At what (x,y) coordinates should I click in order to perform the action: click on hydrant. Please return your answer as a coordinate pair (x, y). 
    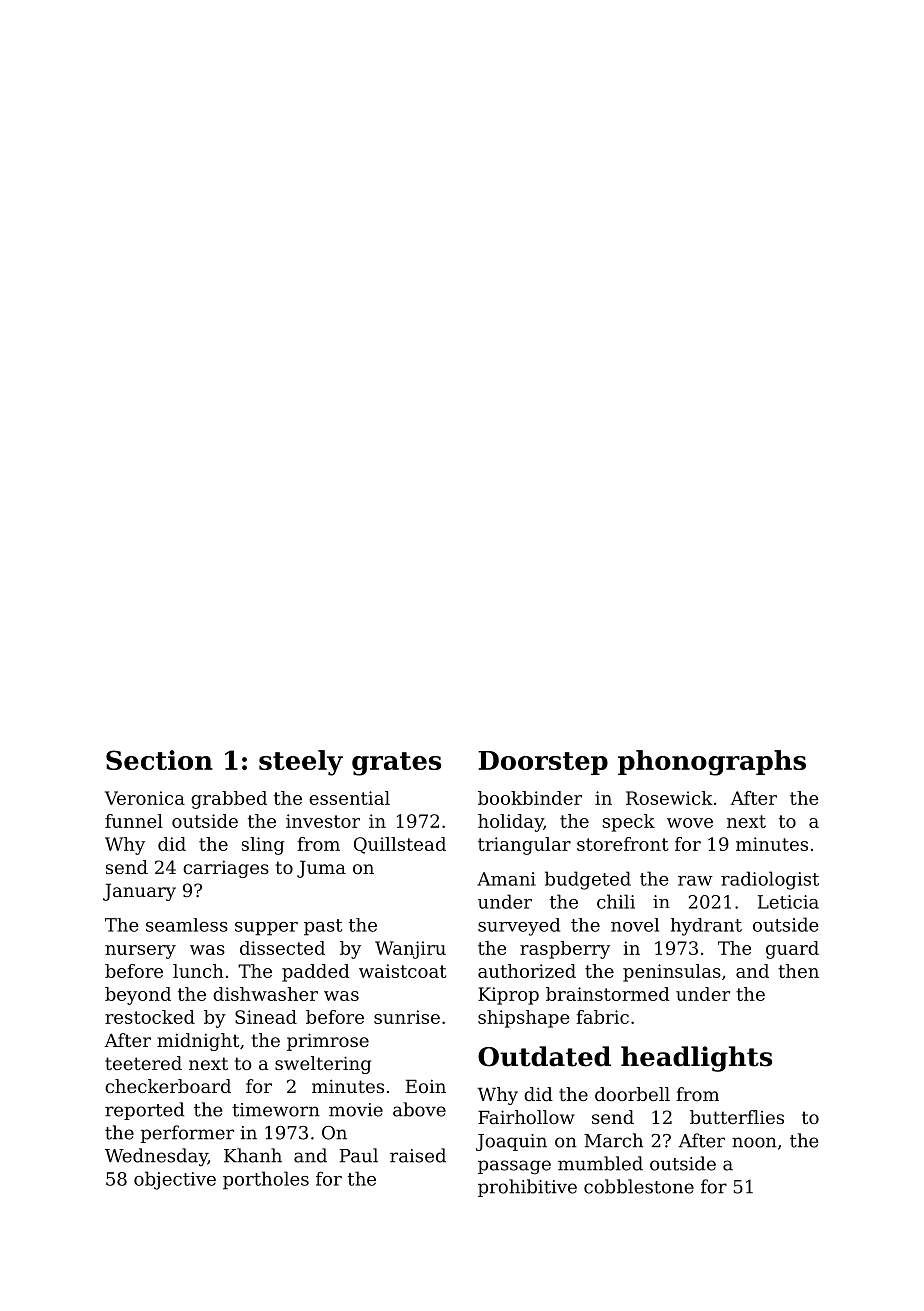
    Looking at the image, I should click on (706, 927).
